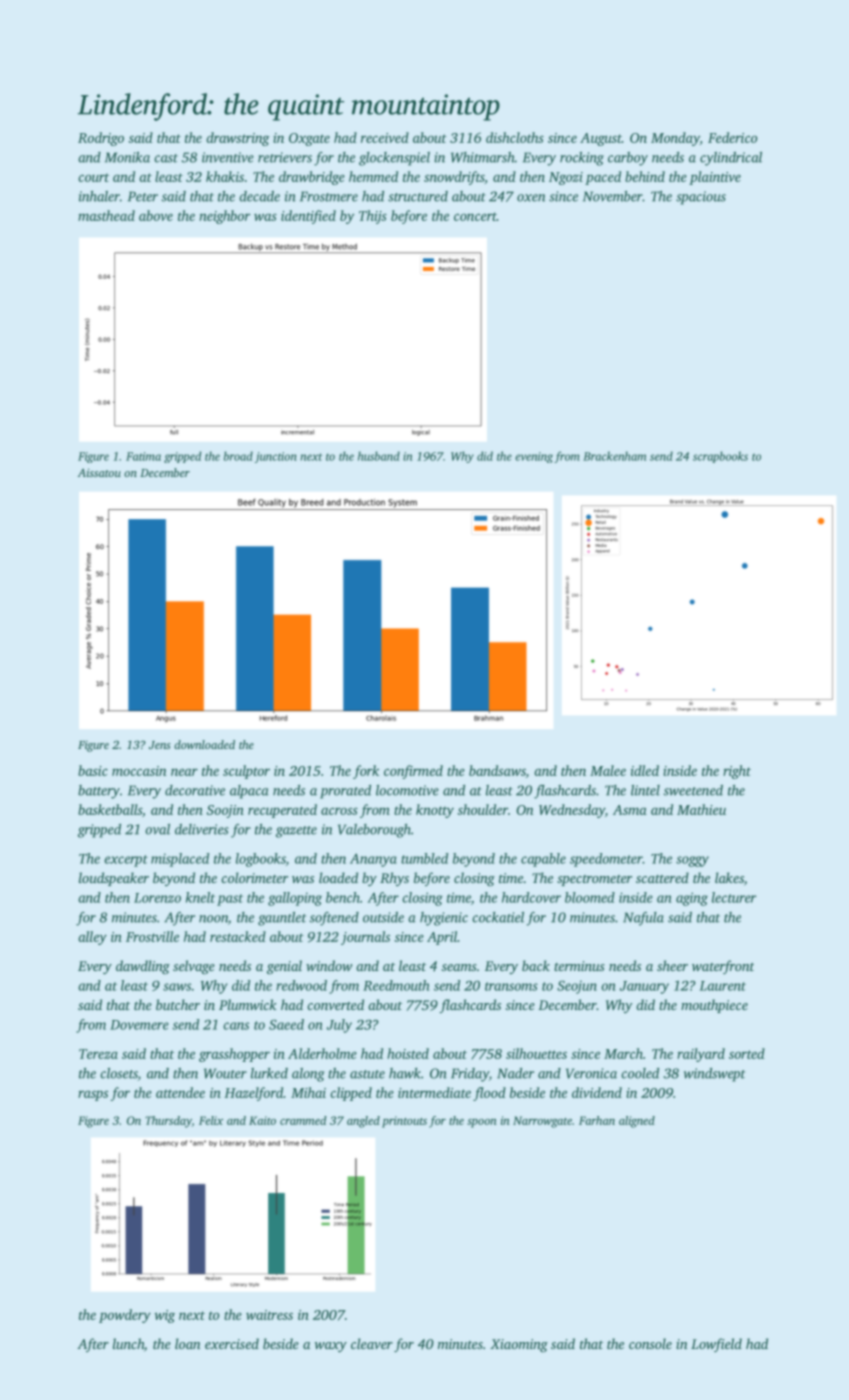 This screenshot has height=1400, width=849. I want to click on shoulder, so click(482, 809).
